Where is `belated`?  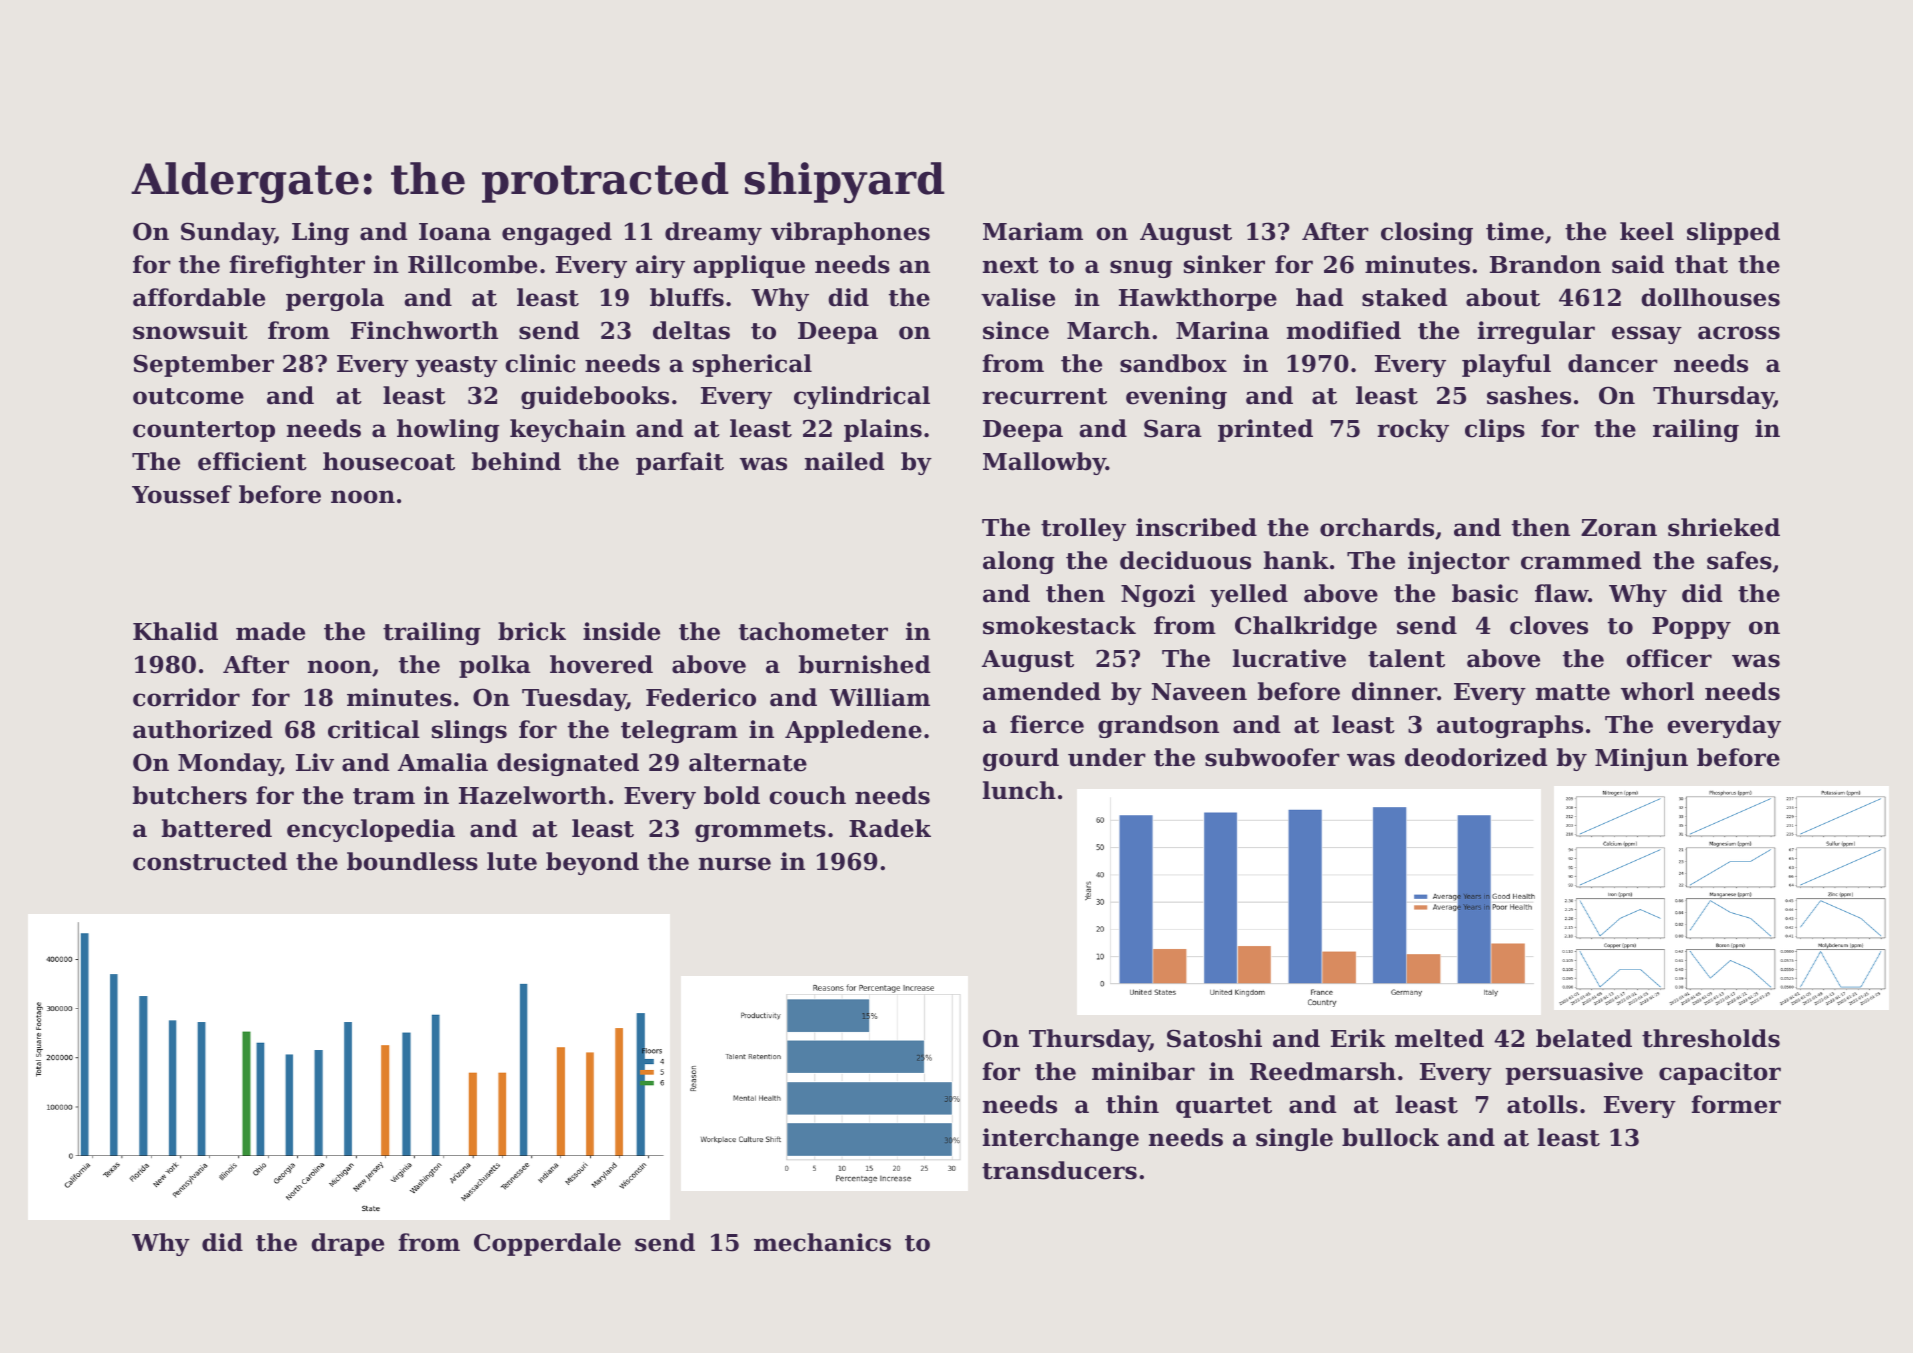
belated is located at coordinates (1584, 1038).
